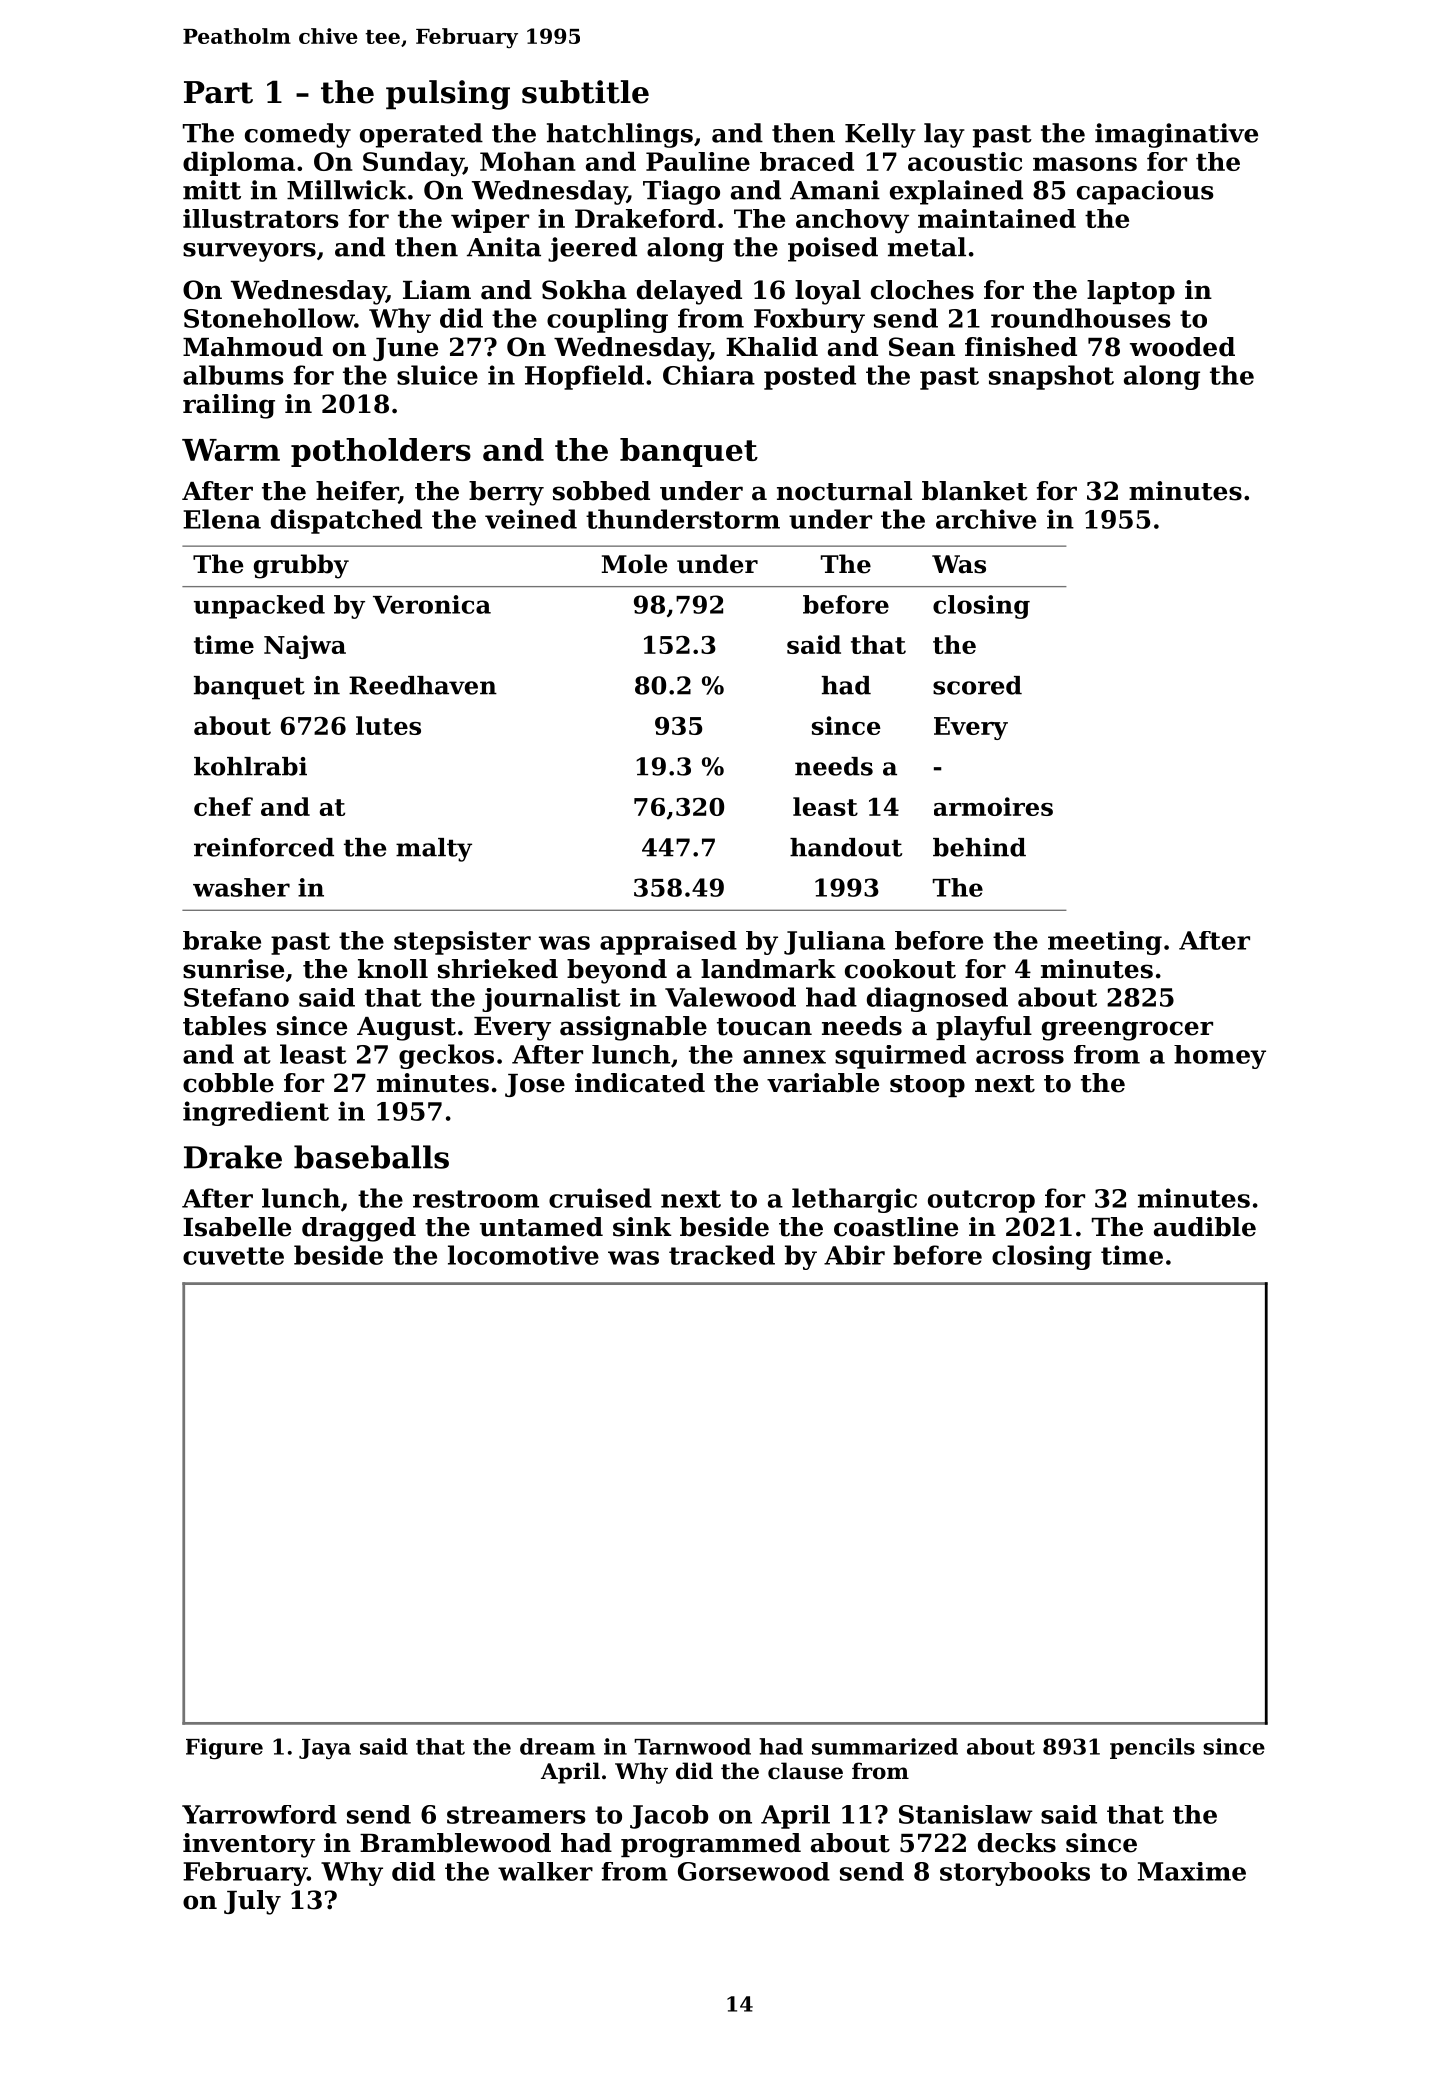 This screenshot has height=2100, width=1450. I want to click on tables, so click(224, 1026).
